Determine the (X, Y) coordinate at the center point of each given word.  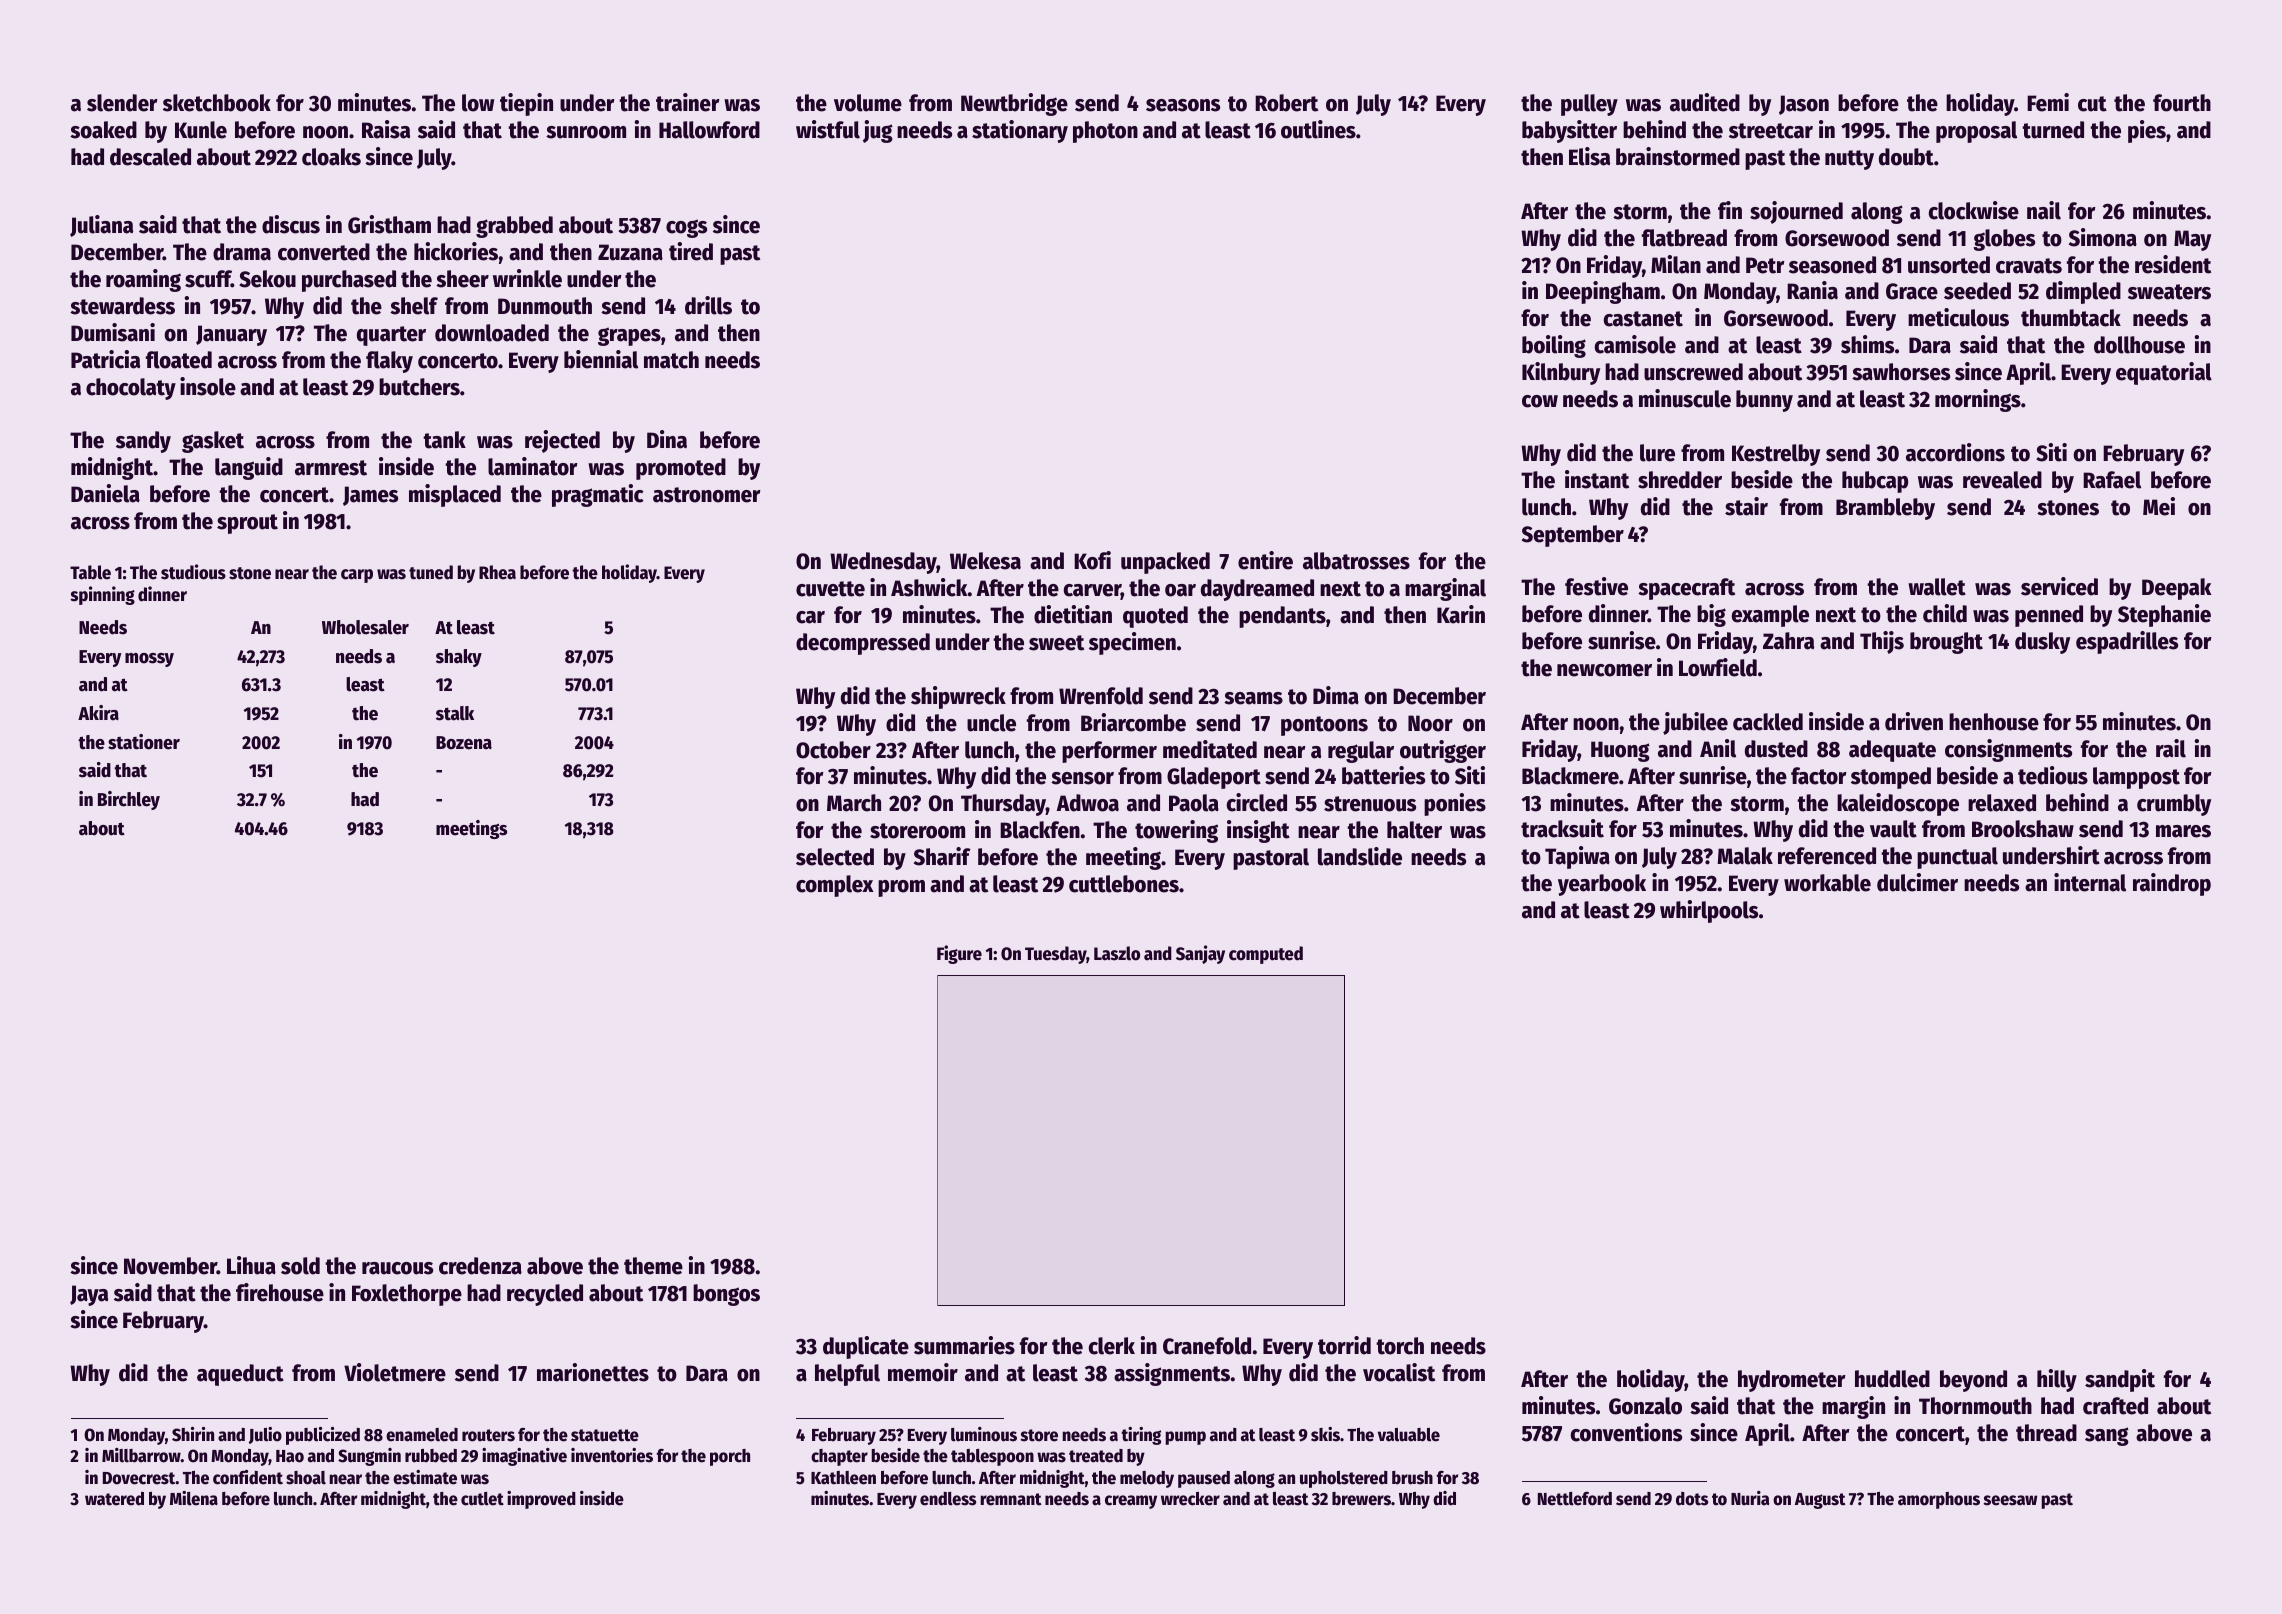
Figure (959, 954)
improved (541, 1500)
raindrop (2172, 884)
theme (653, 1266)
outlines (1318, 129)
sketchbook (217, 103)
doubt (1906, 157)
